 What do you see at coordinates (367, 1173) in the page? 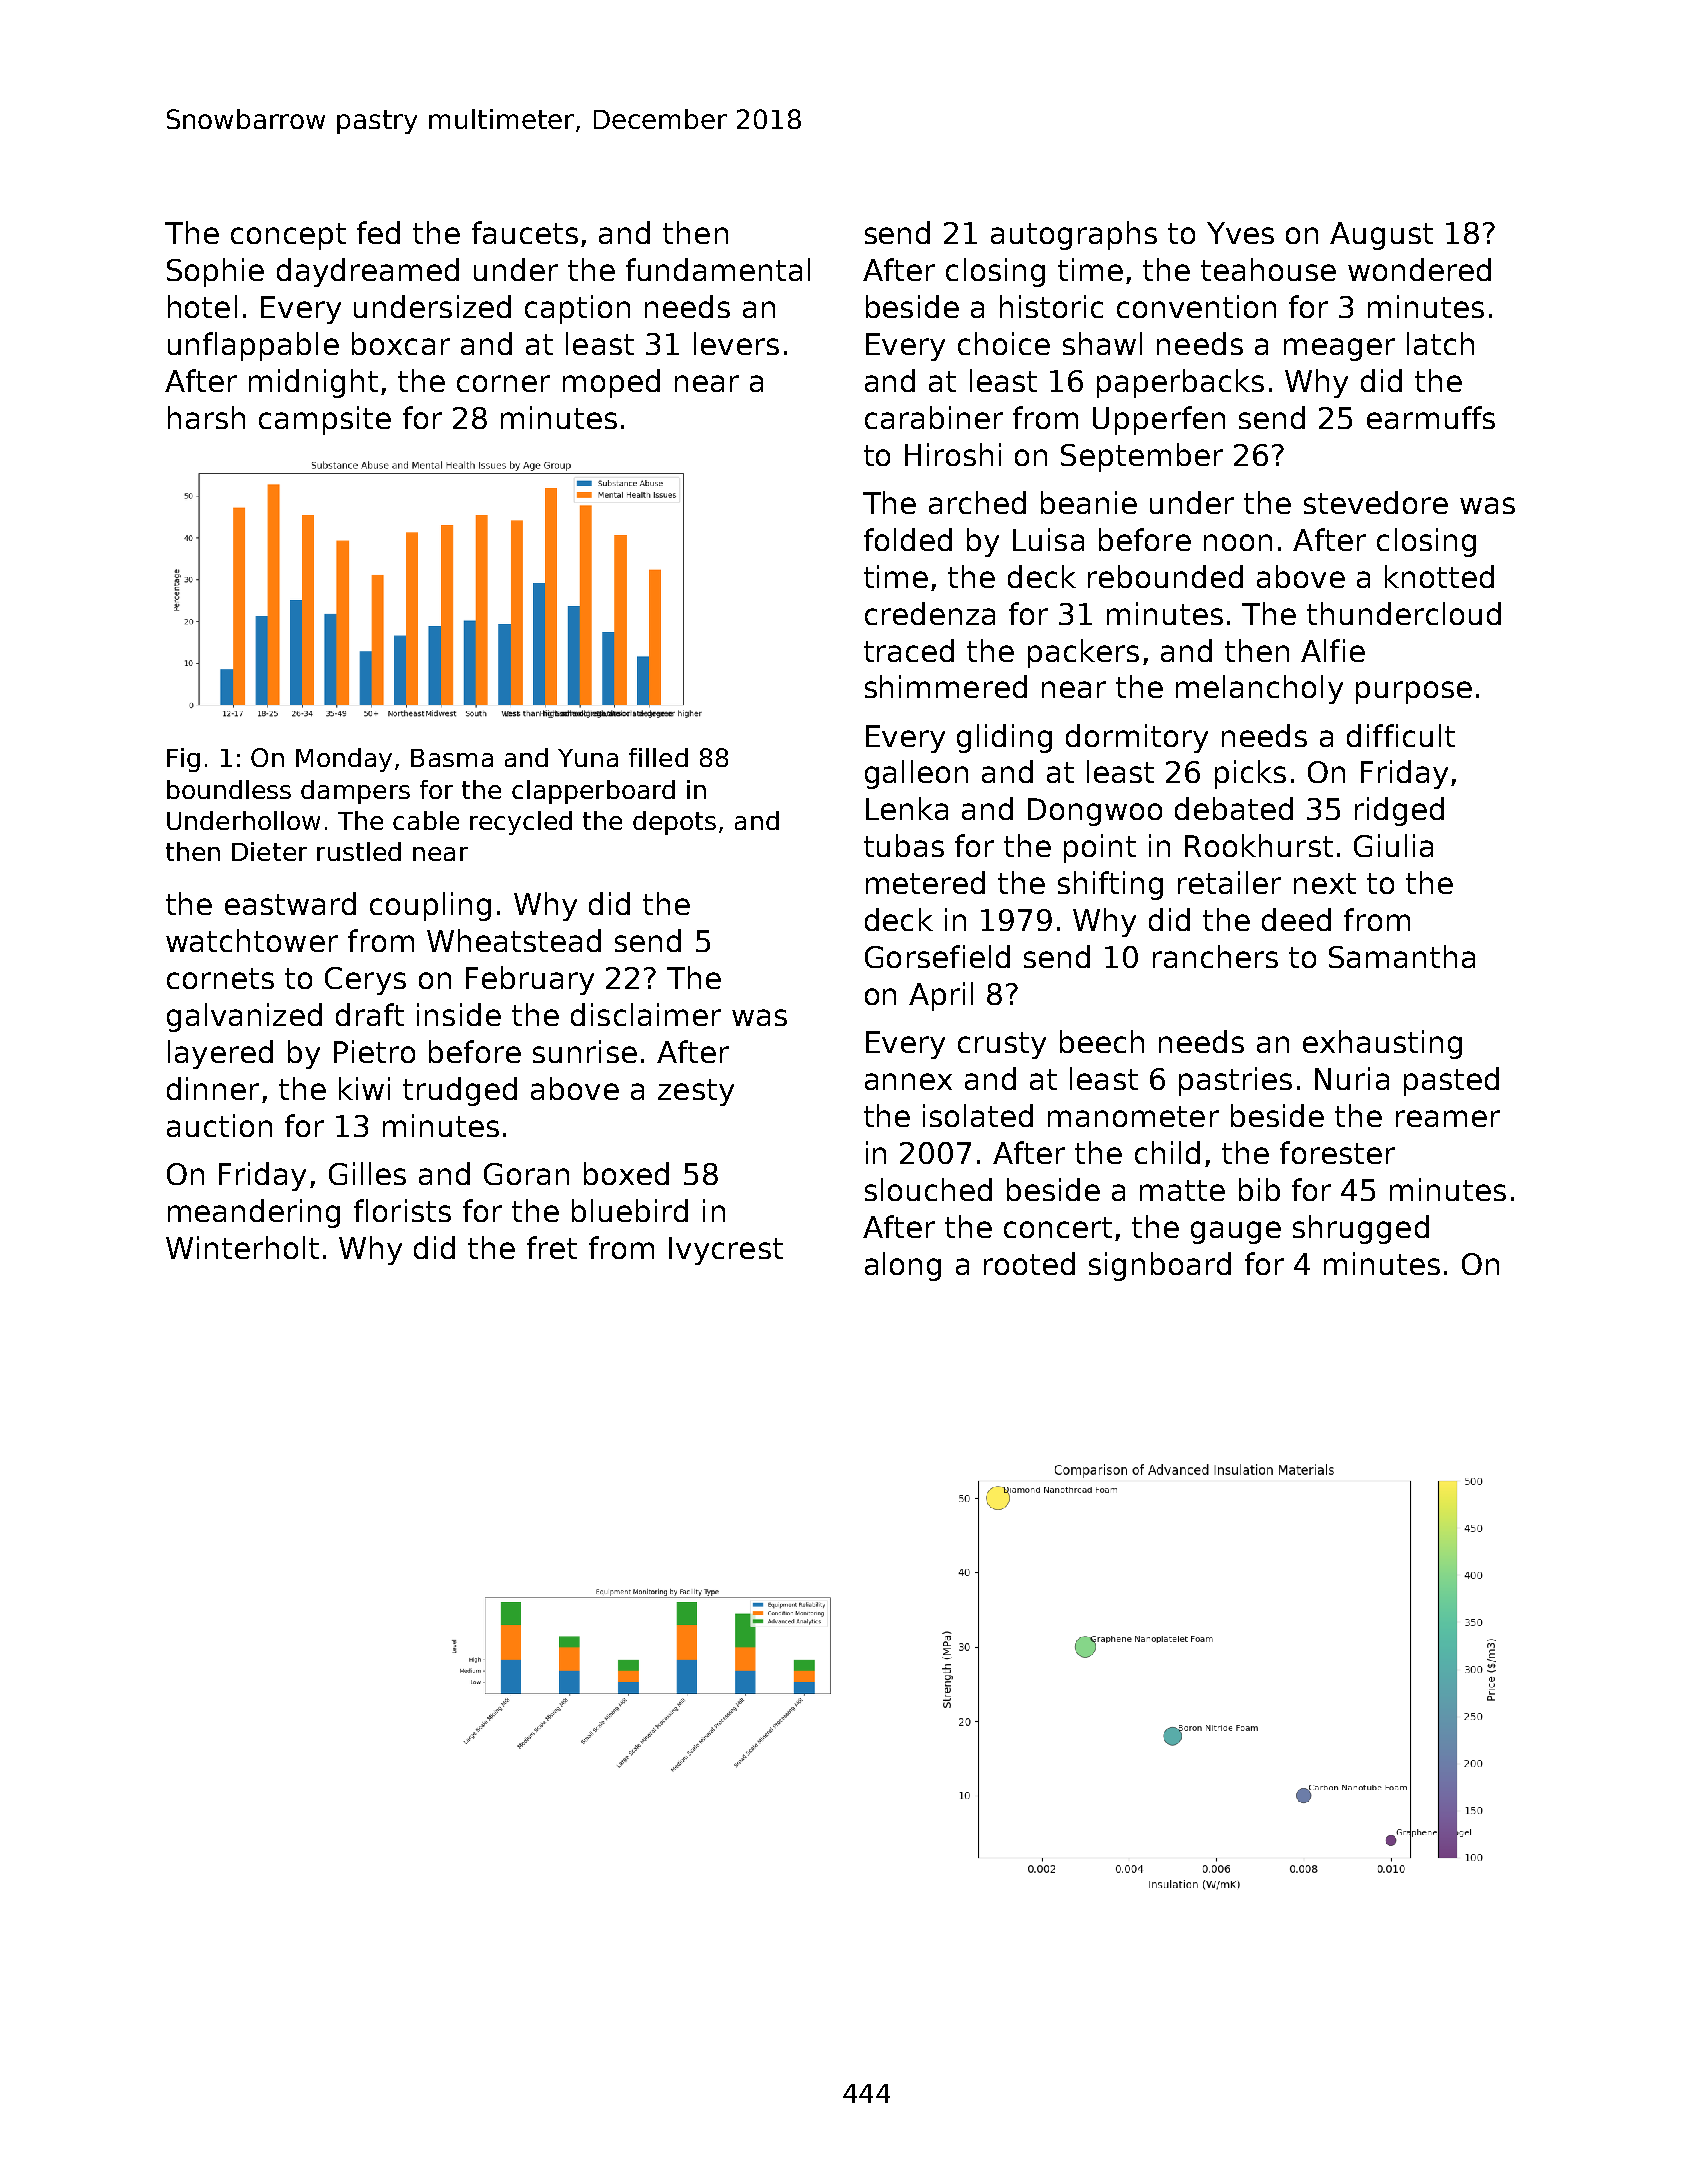
I see `Gilles` at bounding box center [367, 1173].
